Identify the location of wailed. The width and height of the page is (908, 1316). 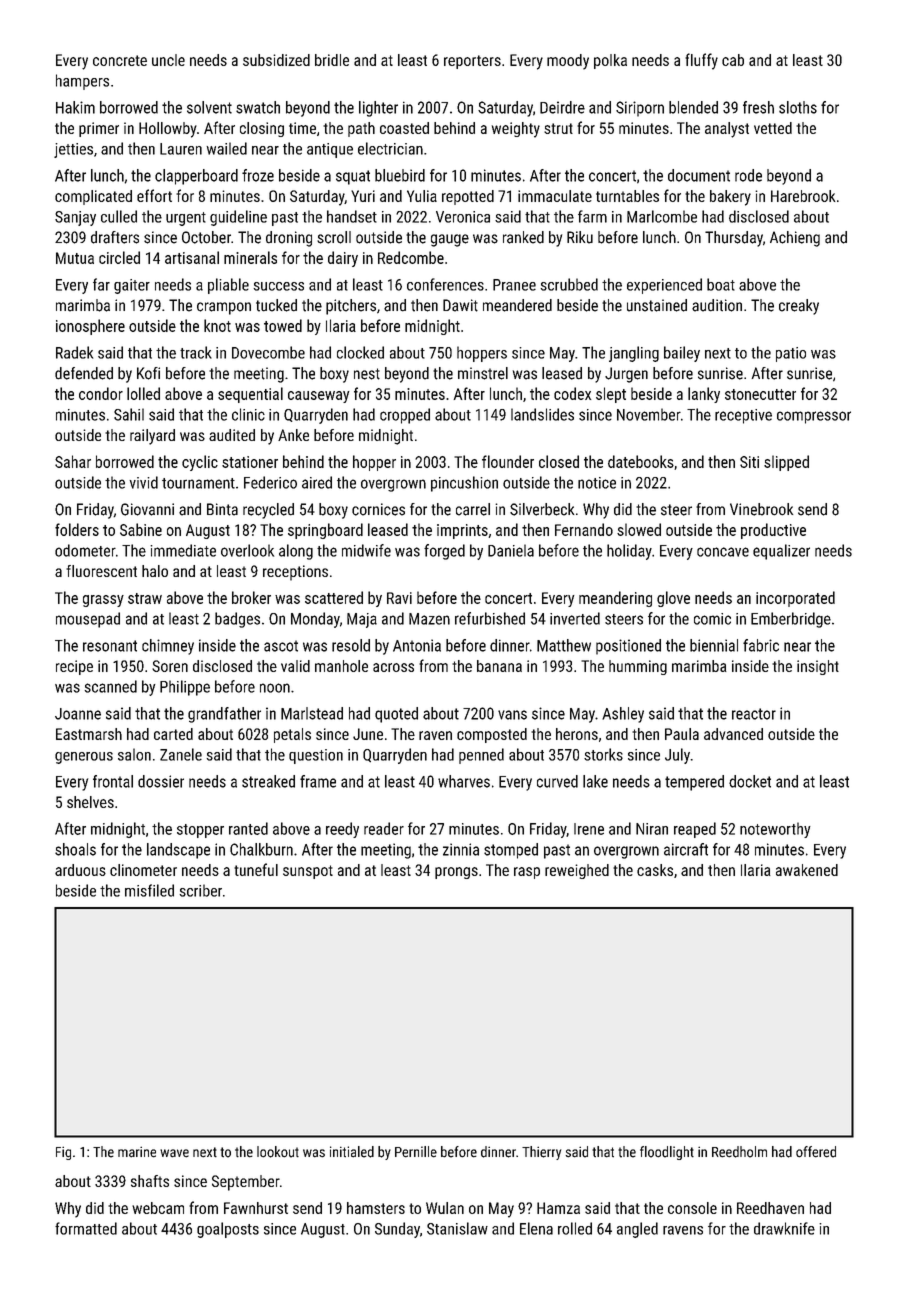
(226, 148).
